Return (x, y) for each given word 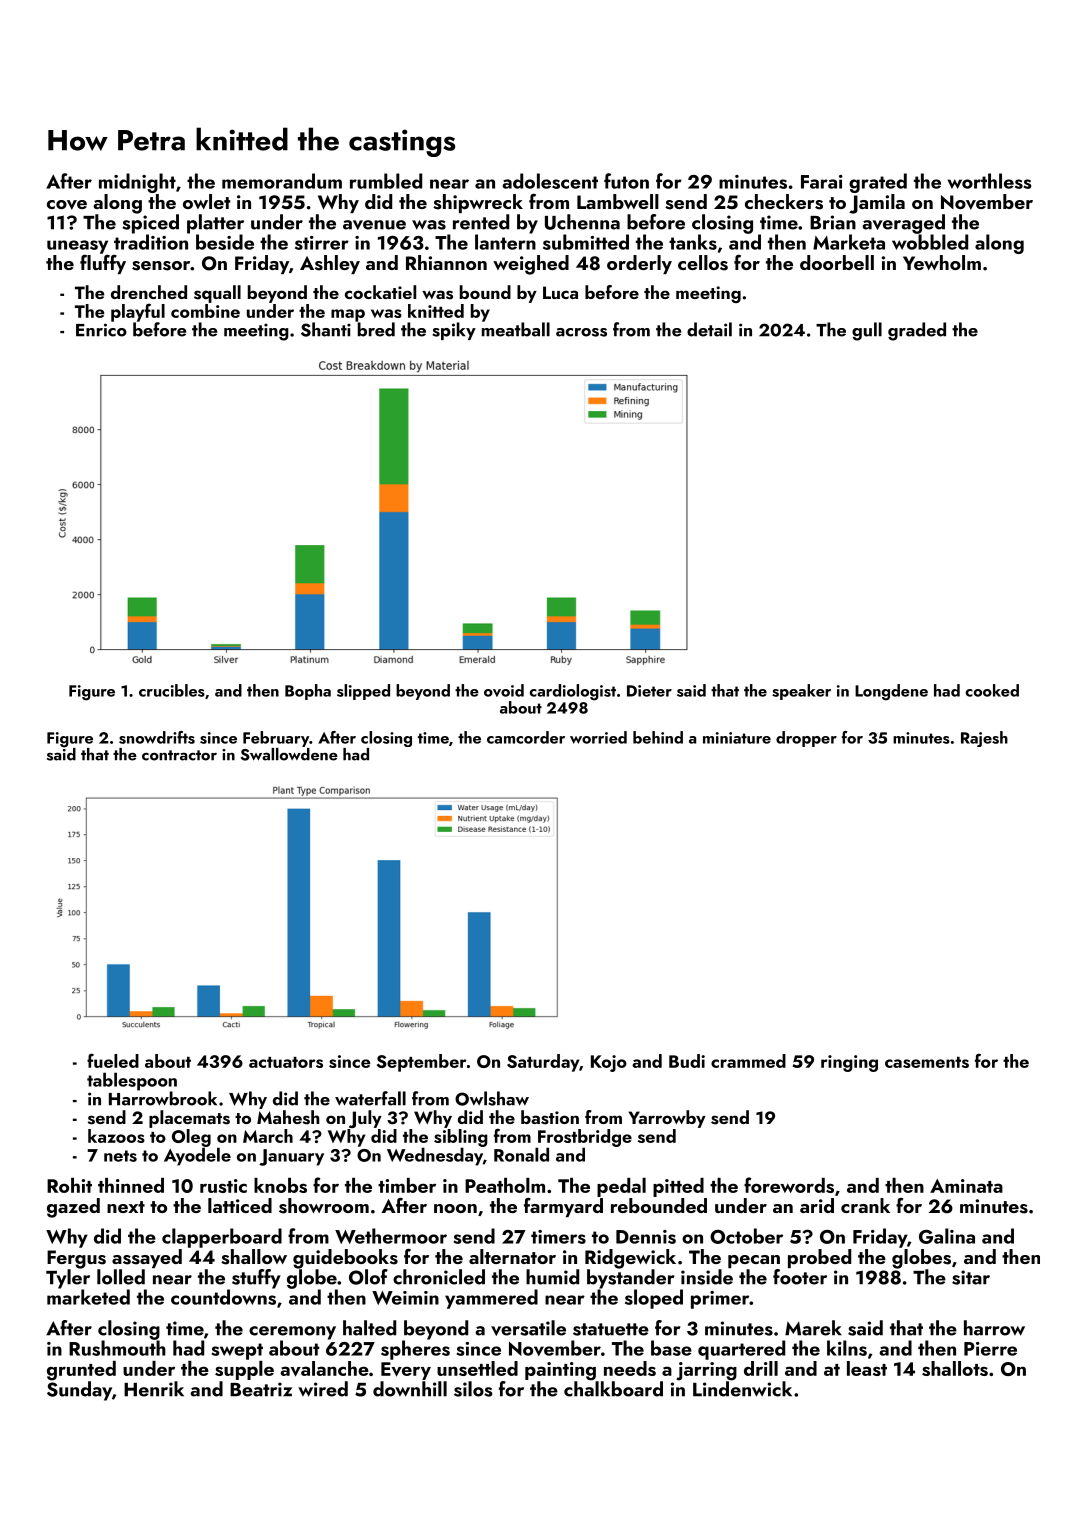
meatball (516, 329)
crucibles (172, 690)
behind (658, 737)
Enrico (101, 330)
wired (323, 1389)
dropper (806, 739)
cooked (992, 690)
